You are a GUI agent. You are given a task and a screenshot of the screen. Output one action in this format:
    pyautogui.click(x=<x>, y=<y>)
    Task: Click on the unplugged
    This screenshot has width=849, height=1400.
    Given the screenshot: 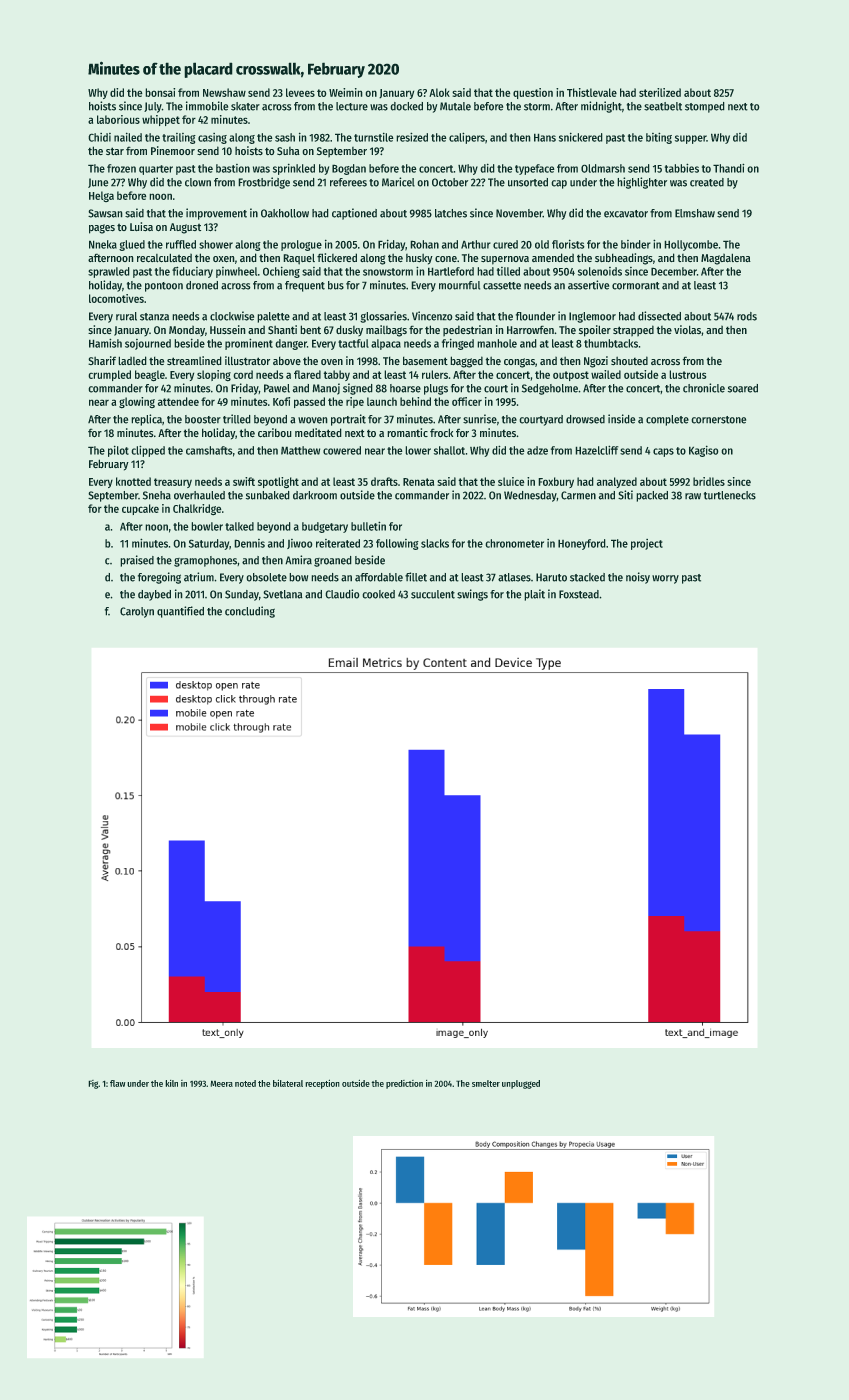 What is the action you would take?
    pyautogui.click(x=521, y=1084)
